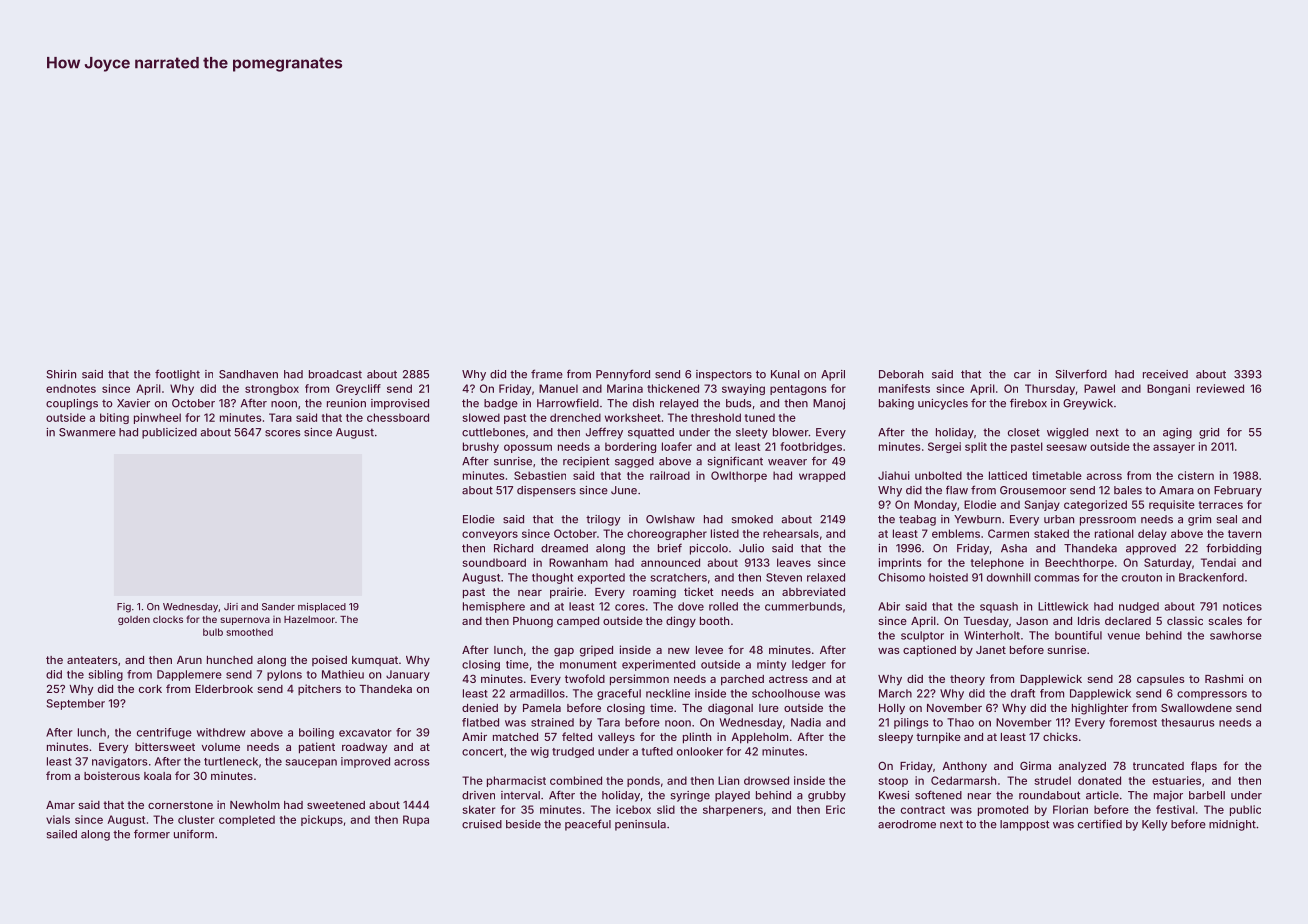  Describe the element at coordinates (87, 432) in the image. I see `Swanmere` at that location.
